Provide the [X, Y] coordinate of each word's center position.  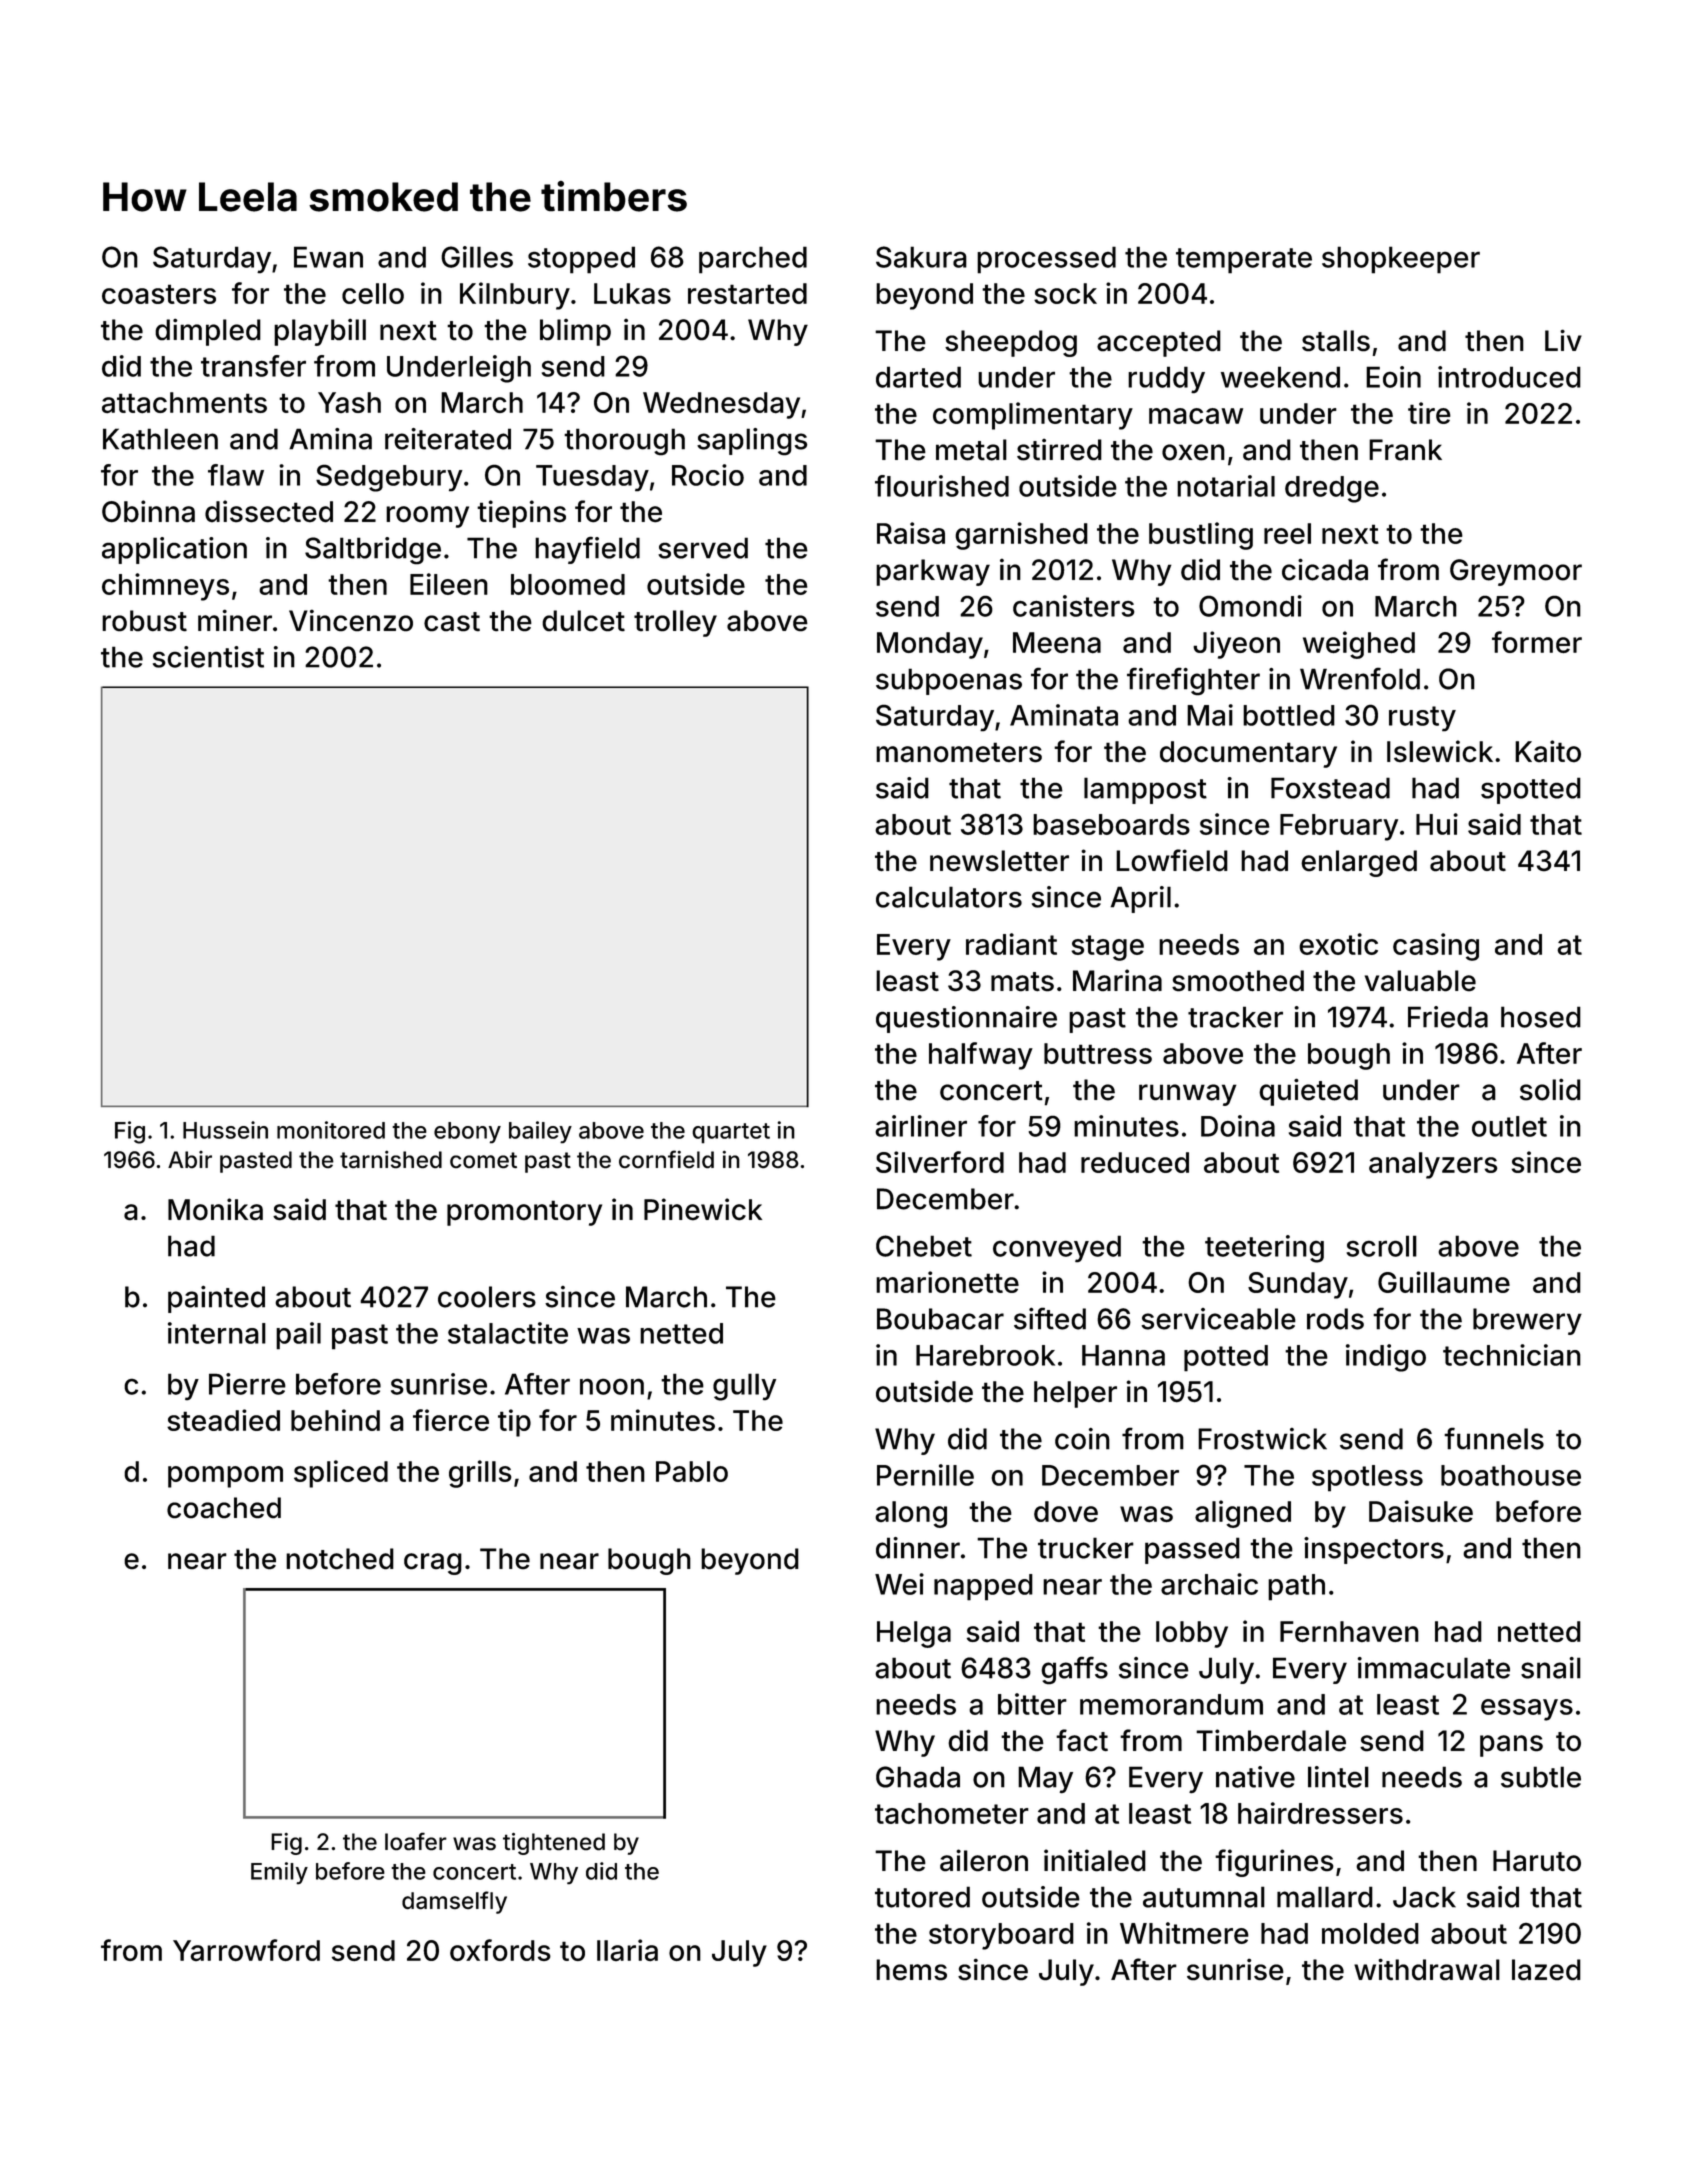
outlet [1509, 1126]
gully [744, 1387]
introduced [1509, 377]
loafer [416, 1841]
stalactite [508, 1333]
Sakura [921, 257]
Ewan [328, 257]
